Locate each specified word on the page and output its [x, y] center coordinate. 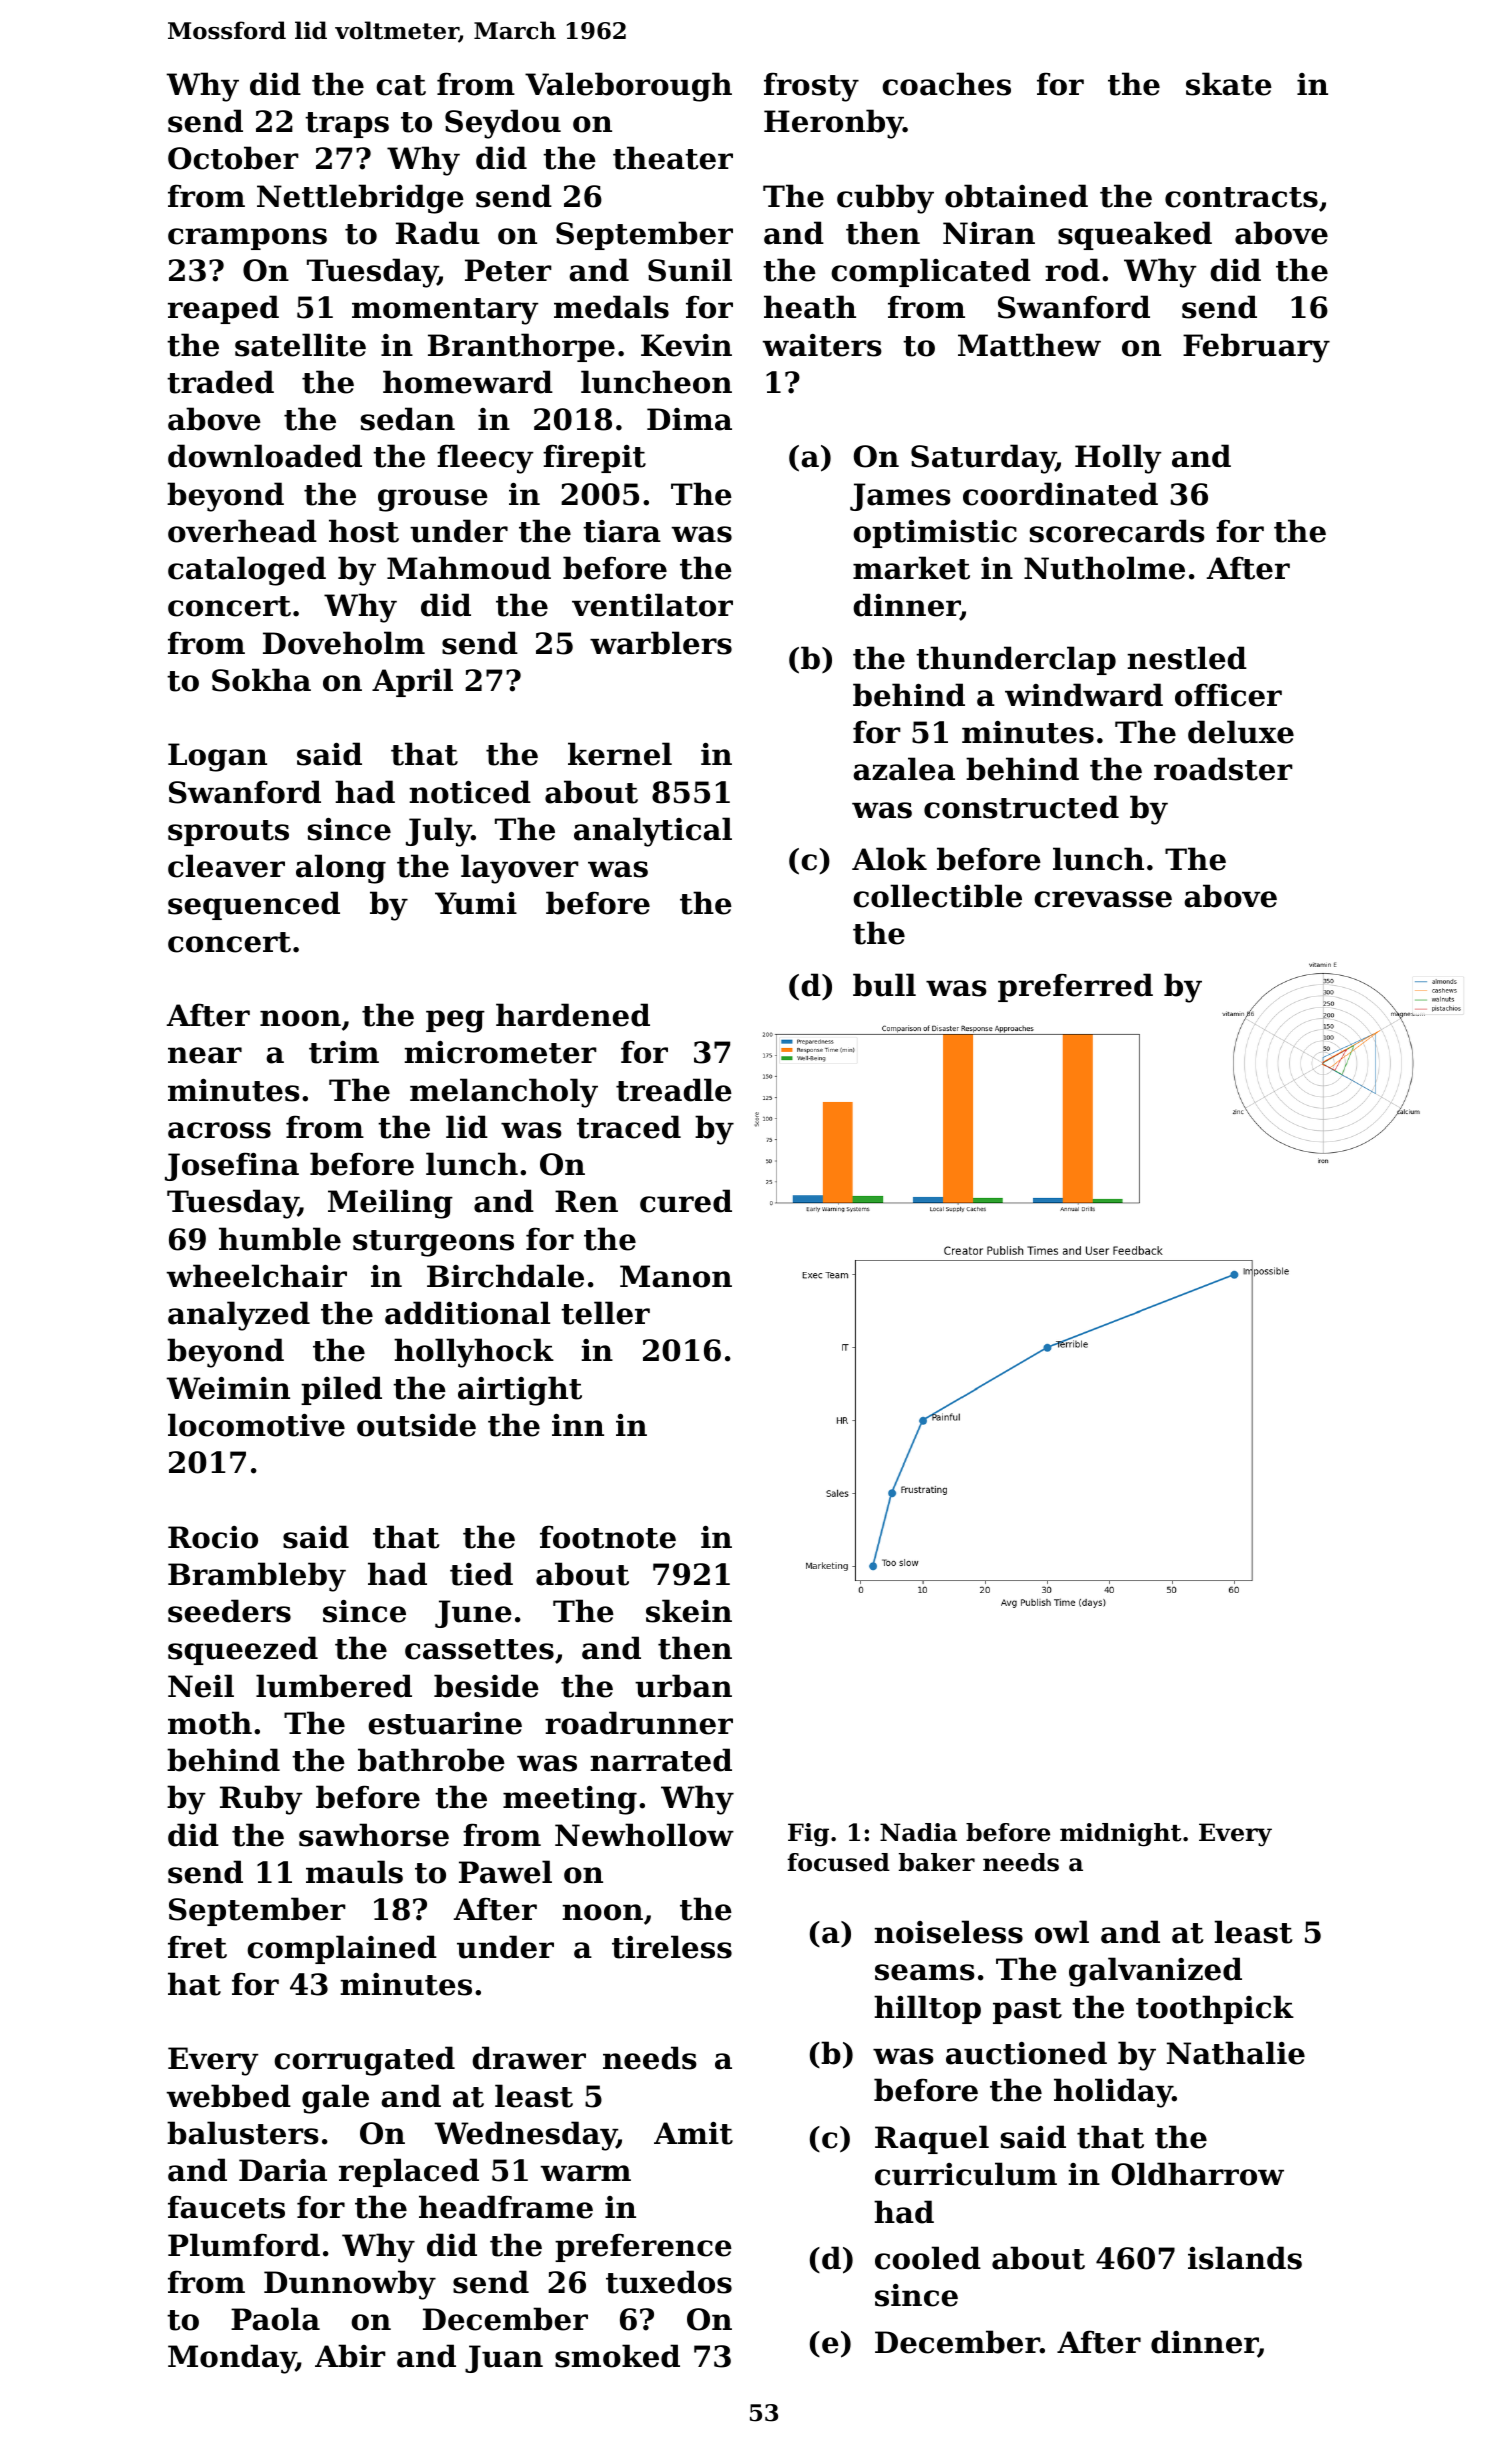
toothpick [1215, 2009]
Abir [350, 2356]
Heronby [833, 124]
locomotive [256, 1425]
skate [1229, 84]
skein [689, 1611]
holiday [1113, 2093]
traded [220, 382]
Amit [693, 2133]
